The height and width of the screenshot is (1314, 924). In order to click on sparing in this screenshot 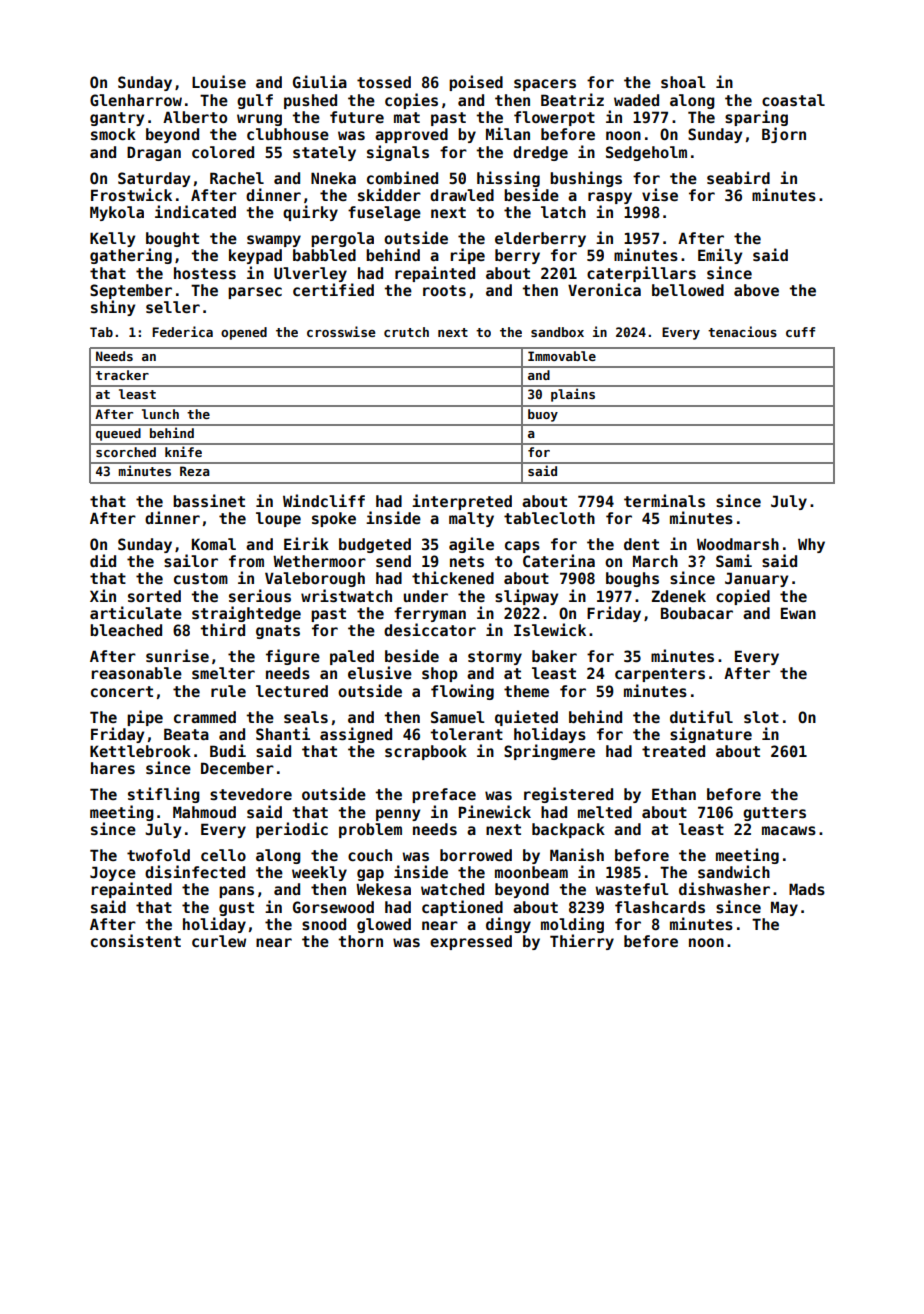, I will do `click(756, 118)`.
